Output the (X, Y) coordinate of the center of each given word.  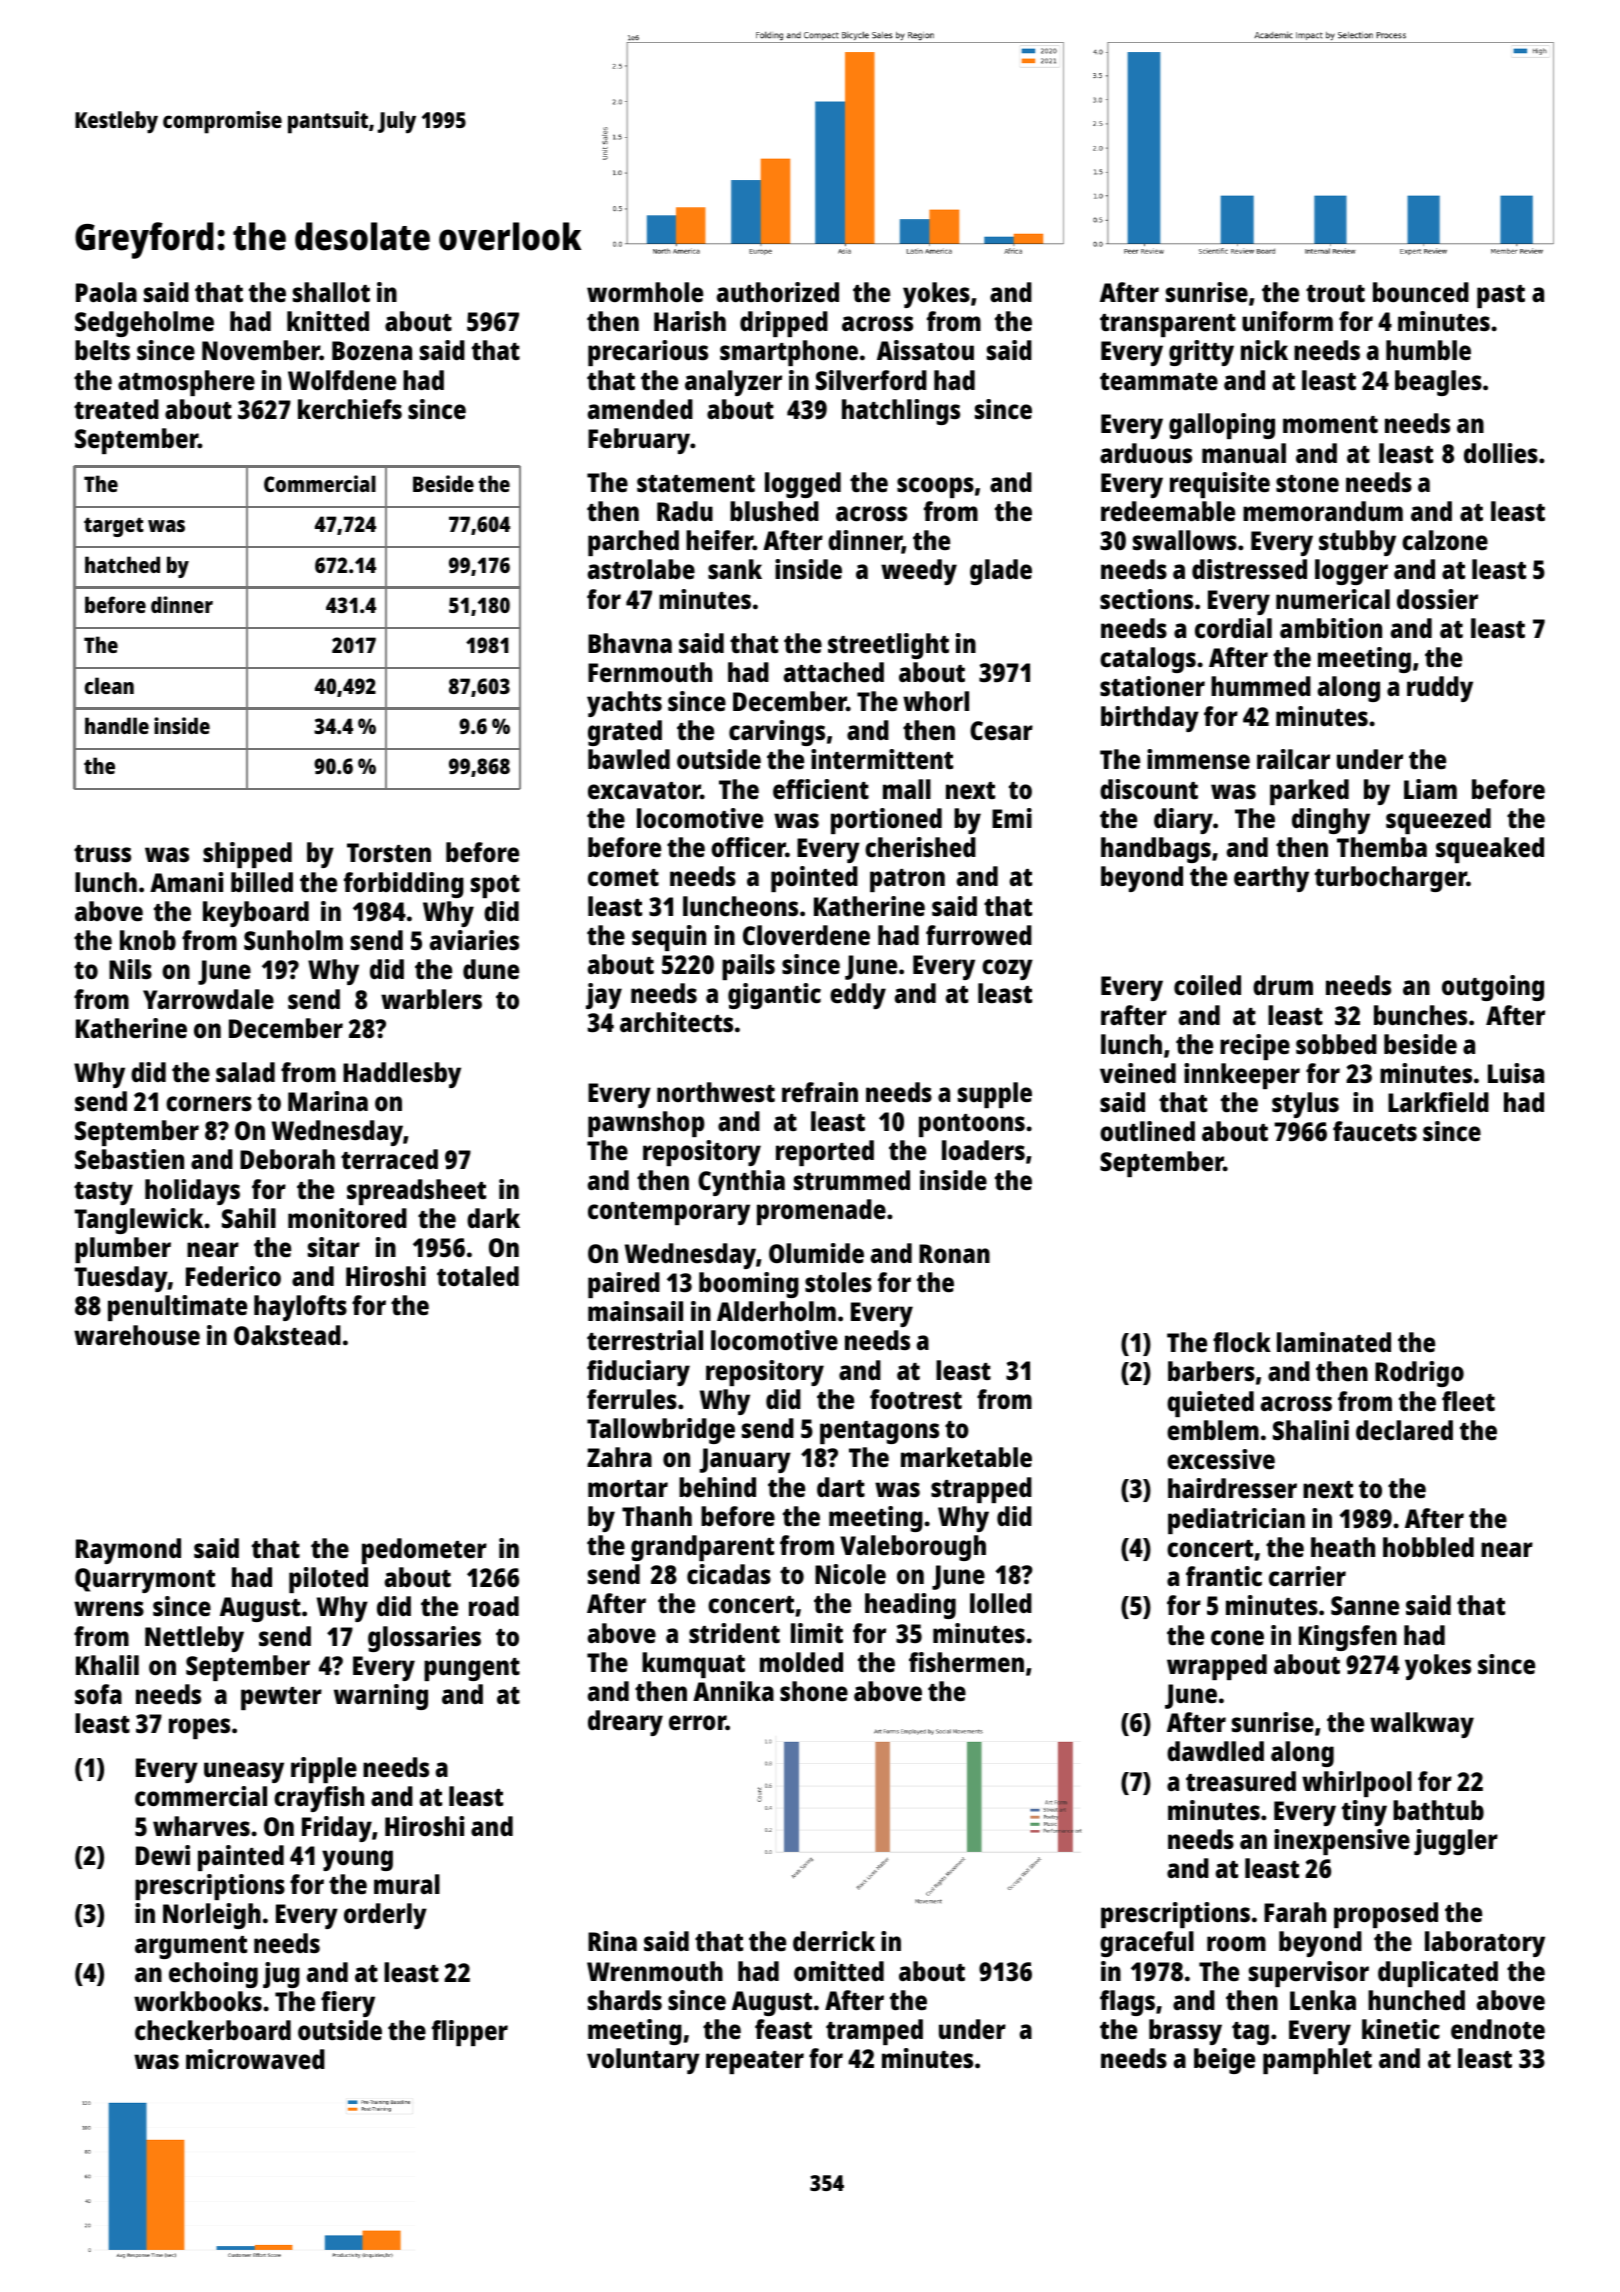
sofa (98, 1694)
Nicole (850, 1574)
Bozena (372, 351)
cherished (920, 847)
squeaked (1490, 850)
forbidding (404, 885)
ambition (1331, 628)
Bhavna (630, 643)
